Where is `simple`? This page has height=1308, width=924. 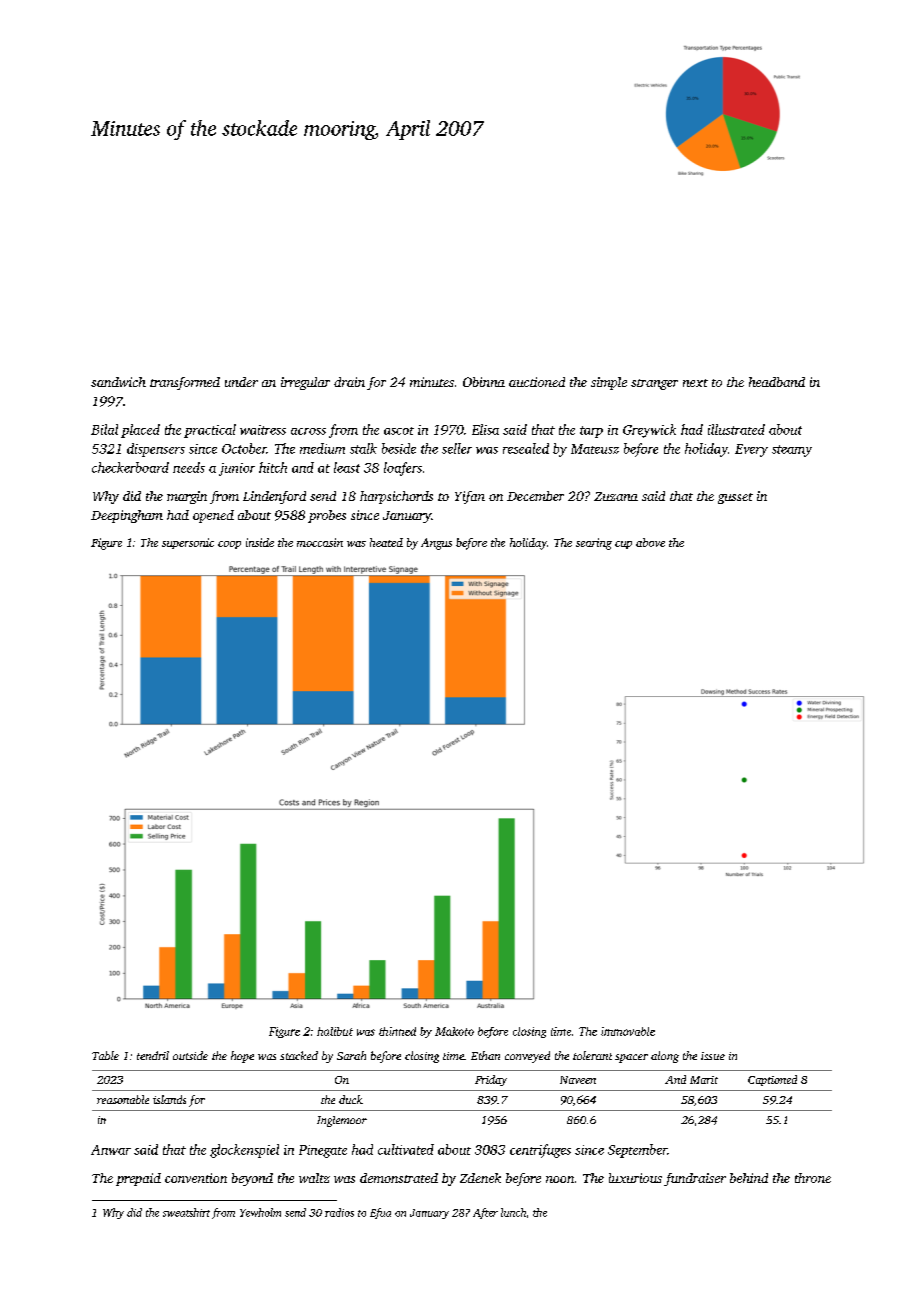 simple is located at coordinates (609, 383).
